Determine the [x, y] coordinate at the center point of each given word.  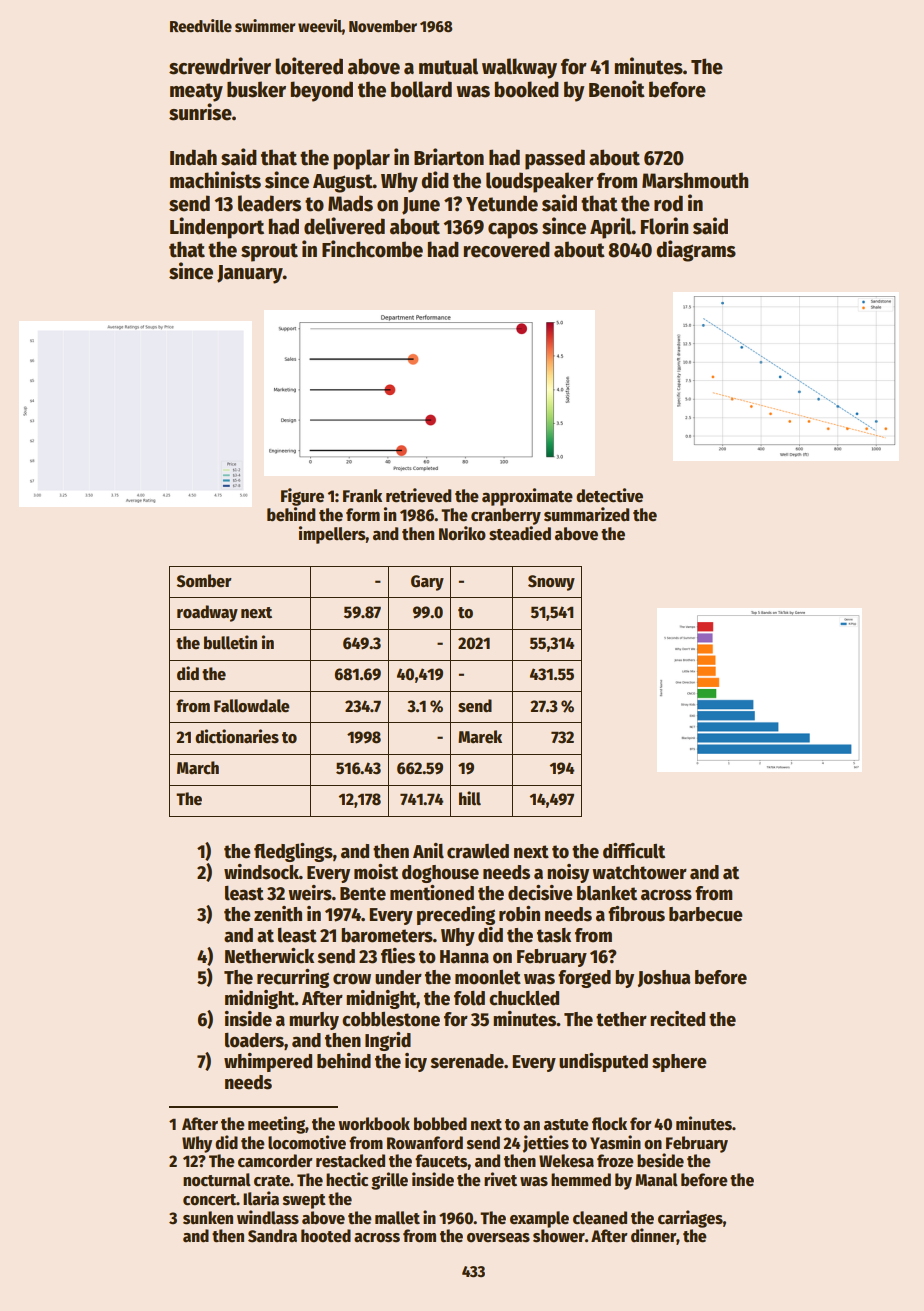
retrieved [419, 495]
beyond [322, 91]
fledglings [293, 852]
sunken [208, 1218]
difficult [634, 851]
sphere [679, 1063]
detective [609, 495]
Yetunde [502, 203]
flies [398, 956]
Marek [480, 737]
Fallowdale [252, 706]
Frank [362, 495]
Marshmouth [695, 180]
